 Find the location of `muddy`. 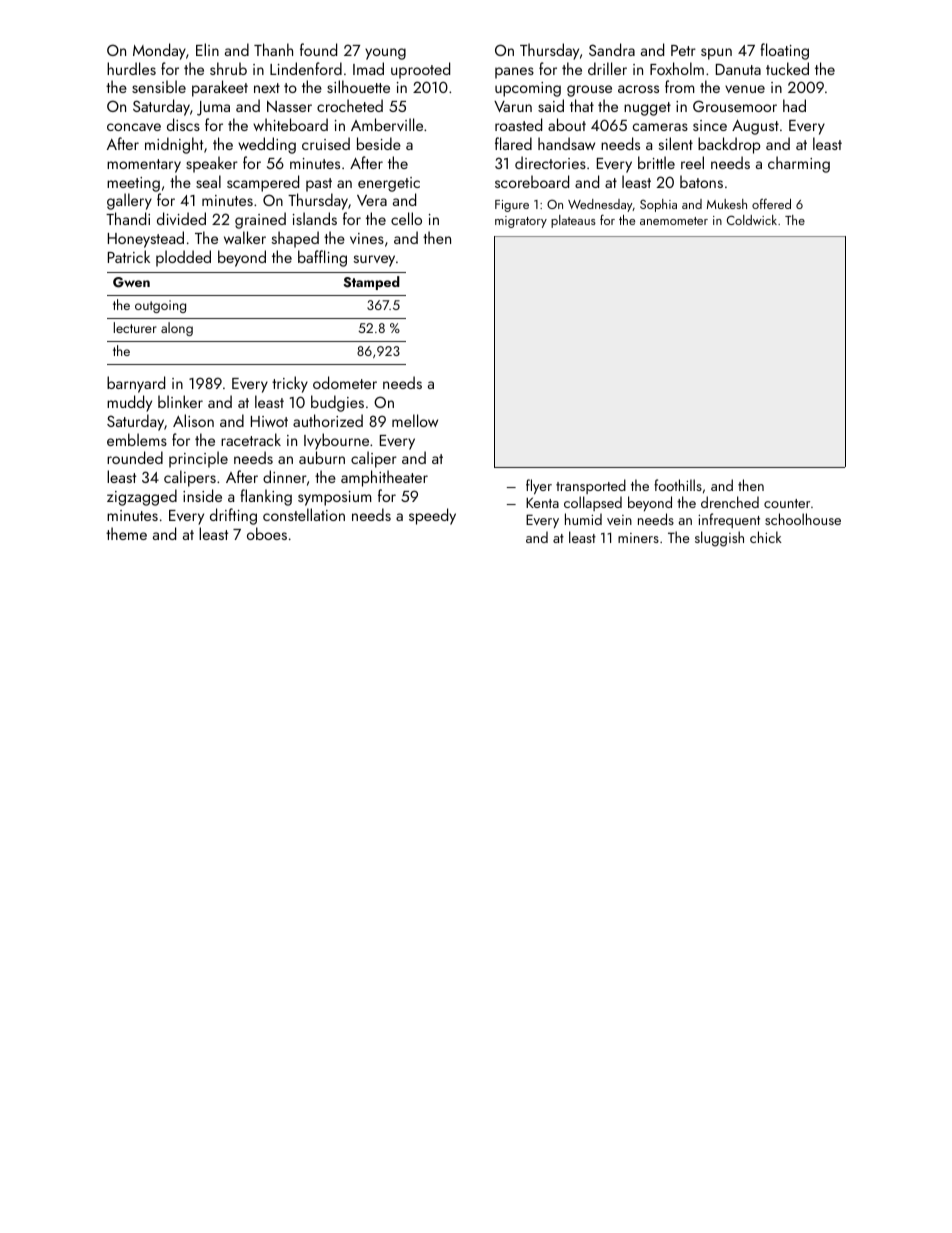

muddy is located at coordinates (129, 403).
